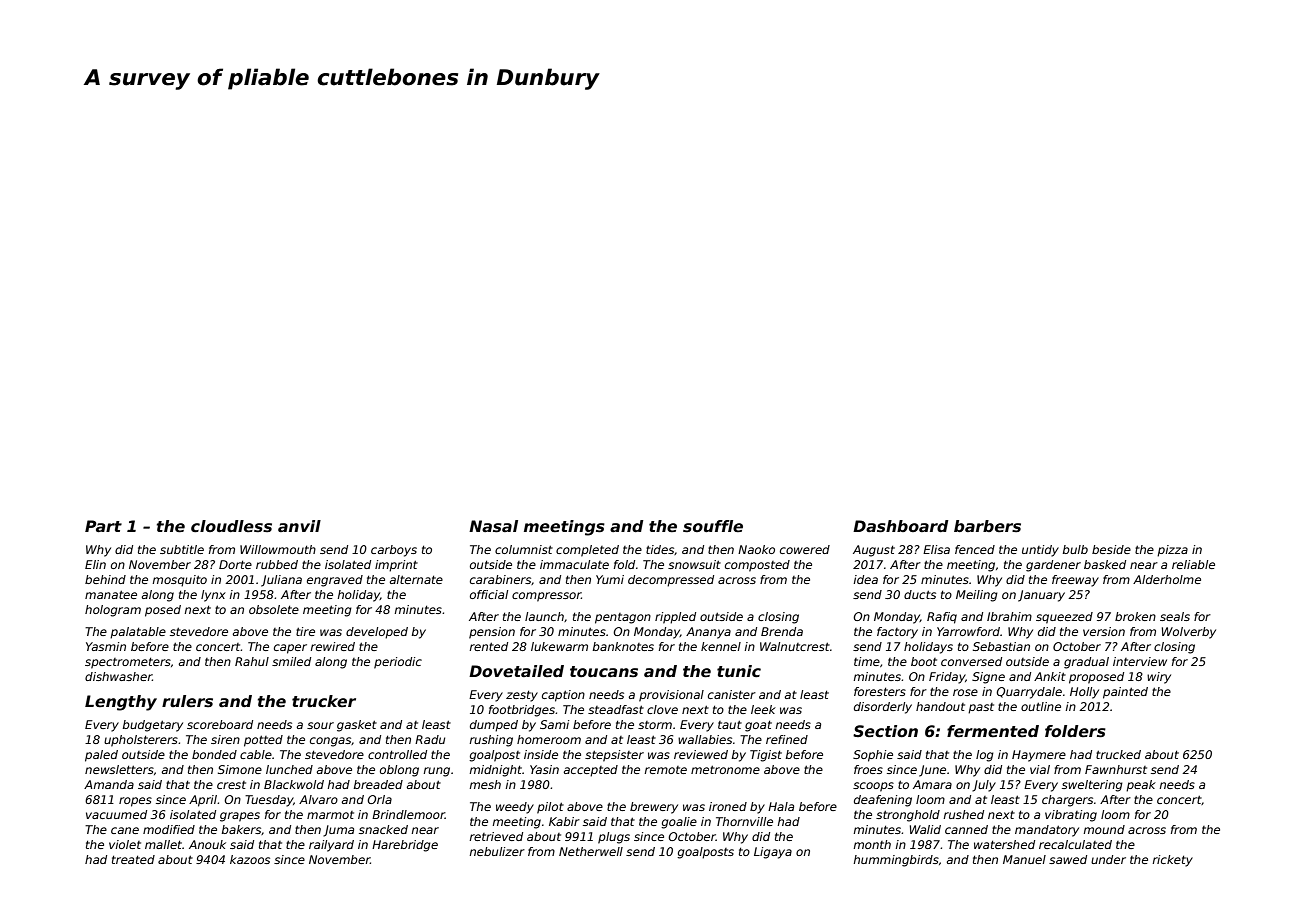 The height and width of the page is (924, 1308). I want to click on sour, so click(320, 725).
